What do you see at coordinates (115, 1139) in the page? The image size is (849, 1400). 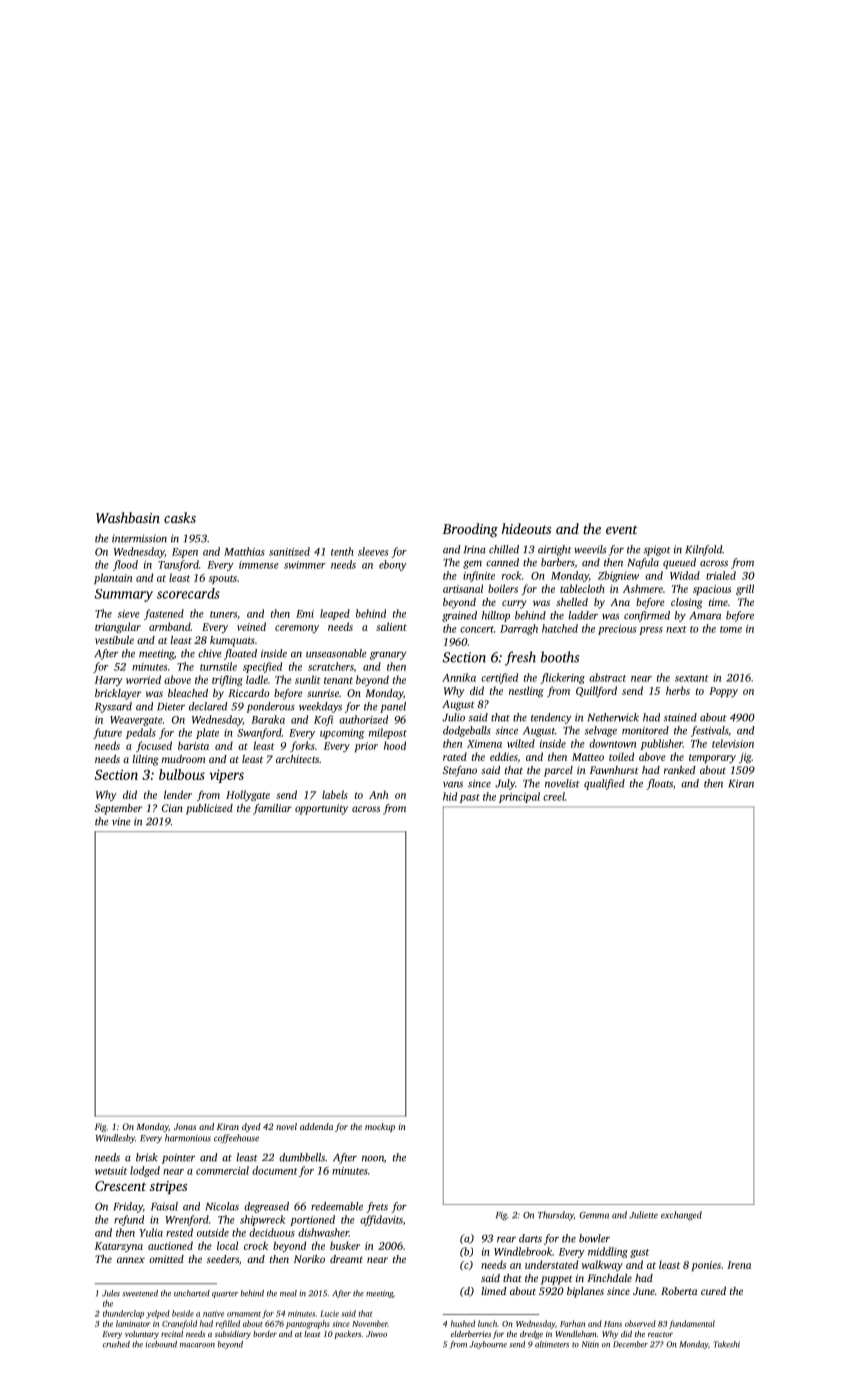 I see `Windlesby` at bounding box center [115, 1139].
